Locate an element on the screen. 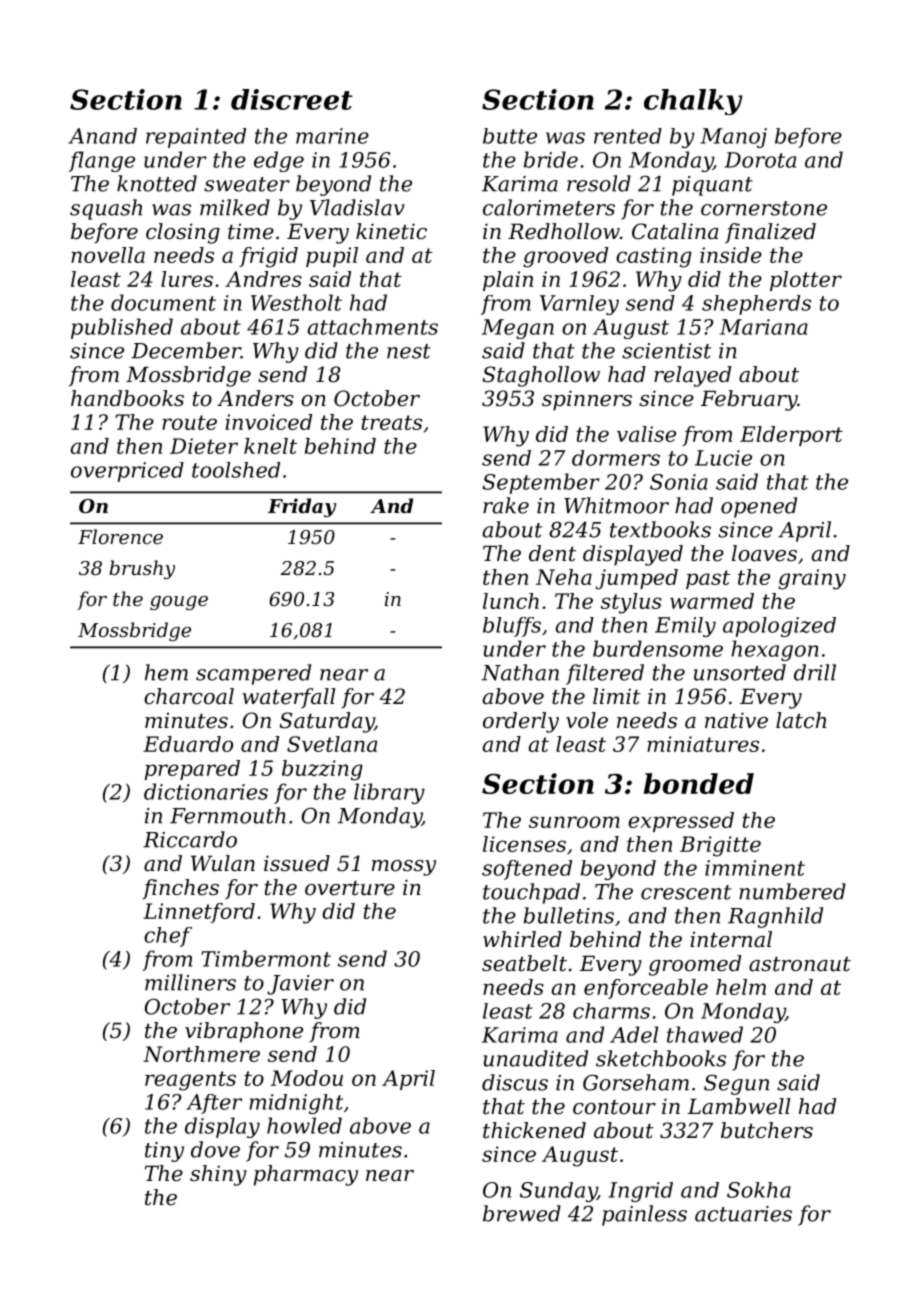 The image size is (924, 1311). finches is located at coordinates (180, 889).
